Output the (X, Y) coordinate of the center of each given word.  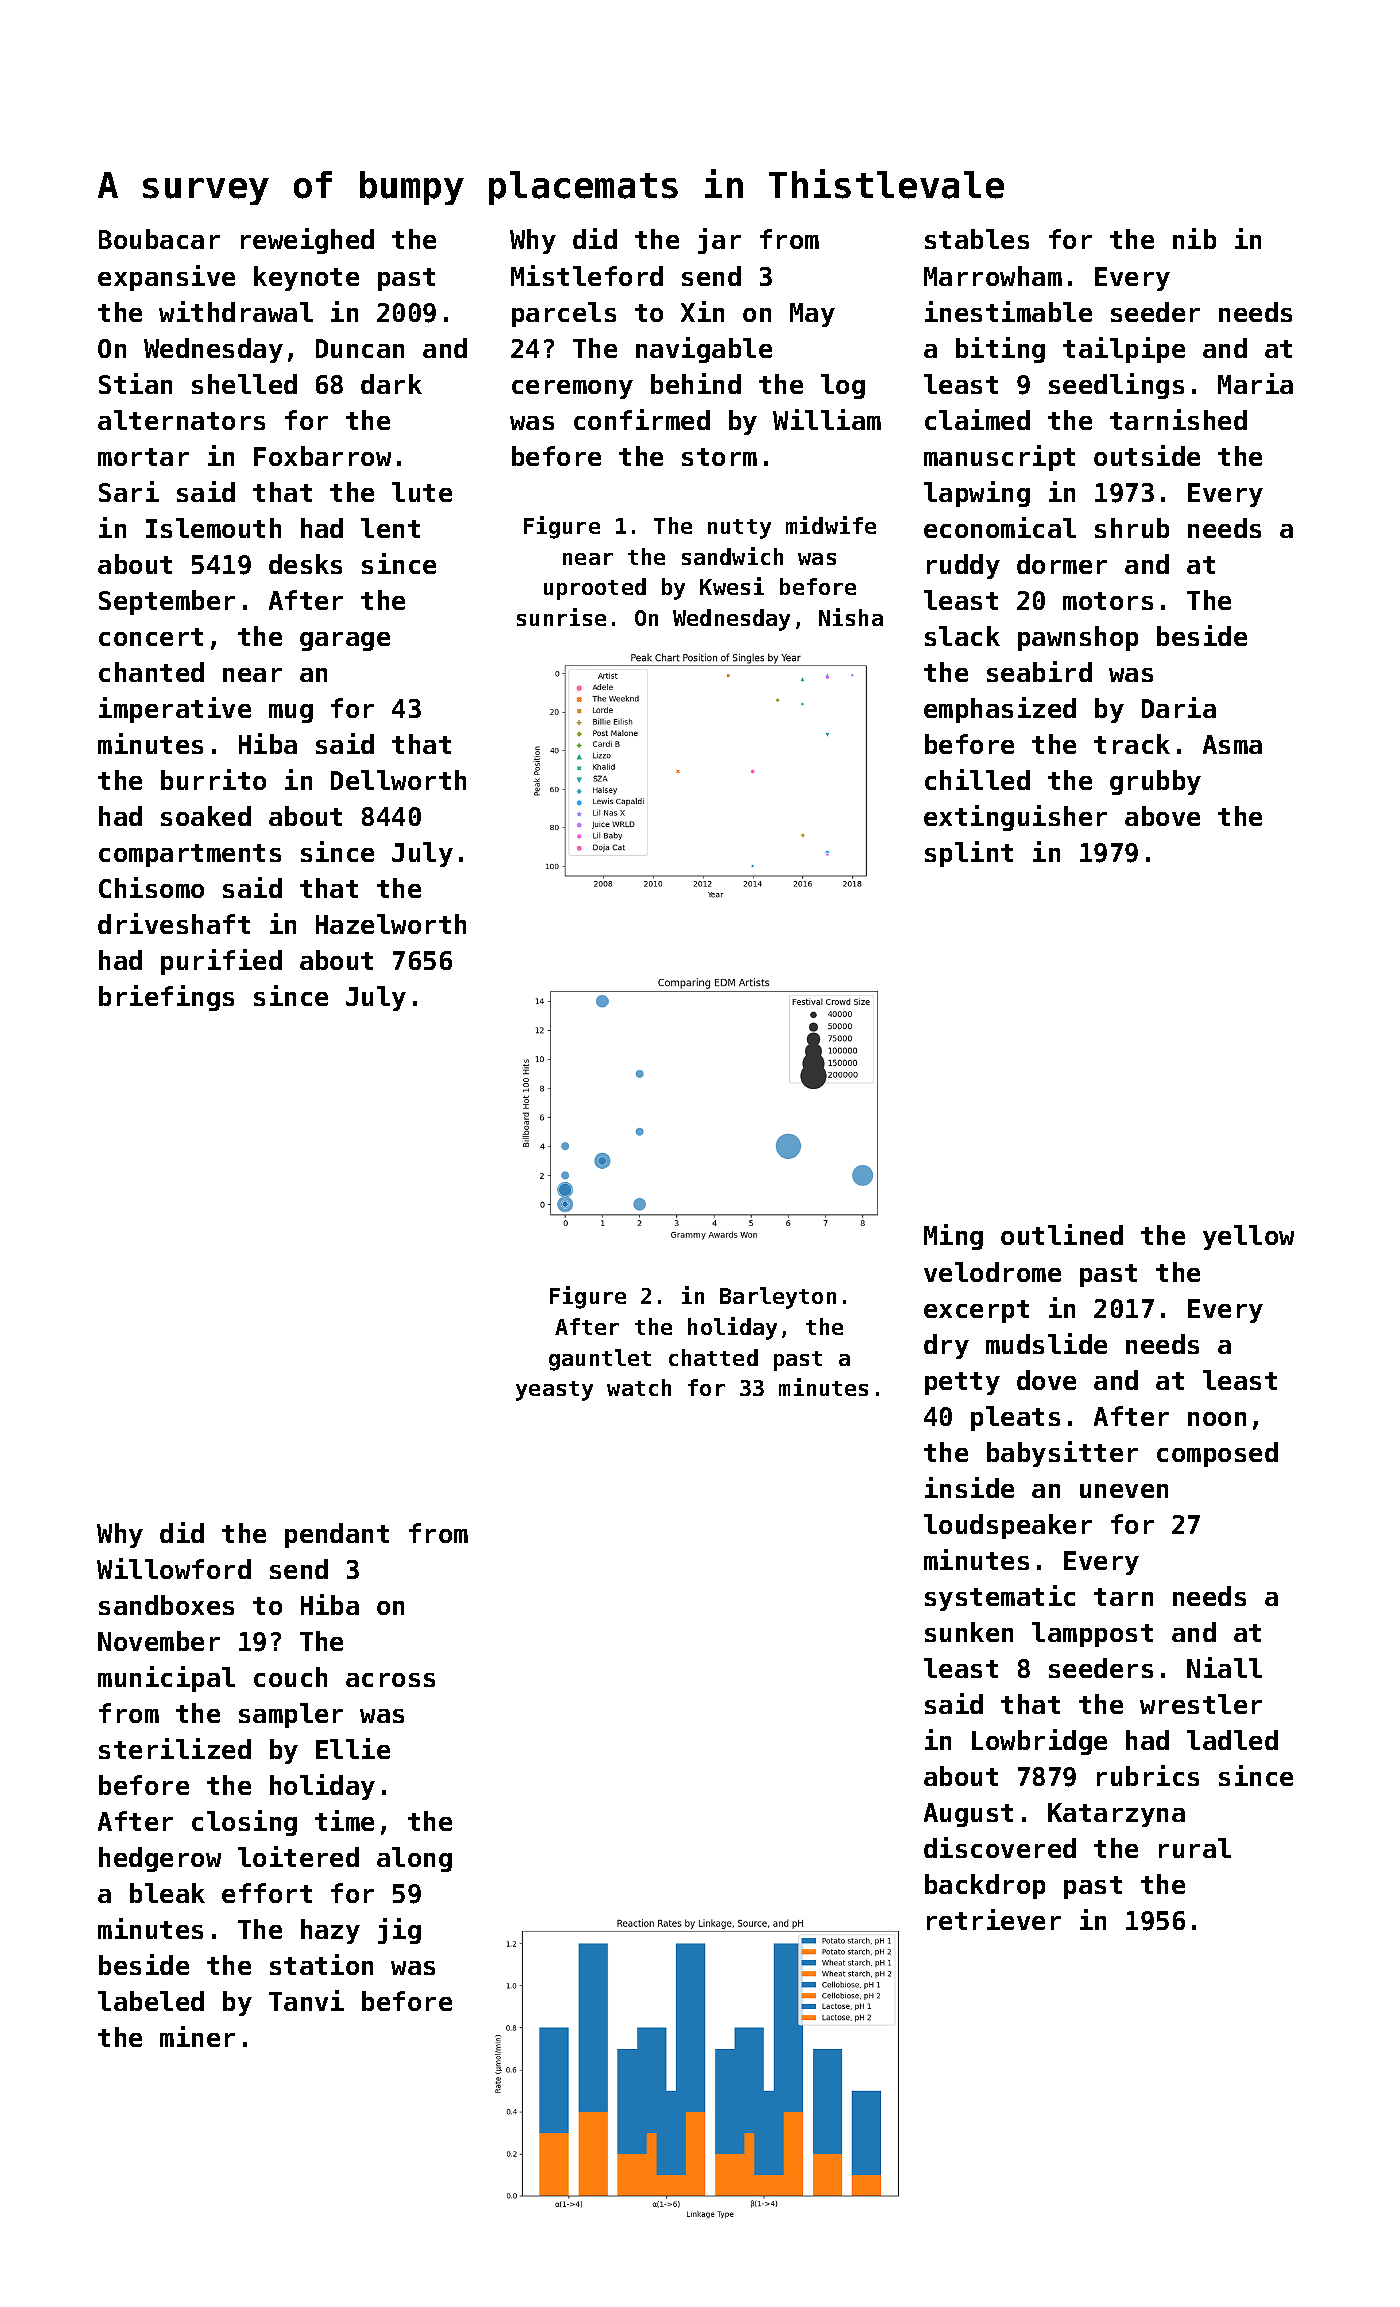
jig (399, 1931)
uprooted (595, 589)
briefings (166, 998)
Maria (1255, 383)
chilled (977, 779)
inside (969, 1487)
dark (391, 384)
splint (969, 854)
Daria (1179, 707)
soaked (206, 816)
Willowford (174, 1568)
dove (1046, 1380)
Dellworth (398, 780)
